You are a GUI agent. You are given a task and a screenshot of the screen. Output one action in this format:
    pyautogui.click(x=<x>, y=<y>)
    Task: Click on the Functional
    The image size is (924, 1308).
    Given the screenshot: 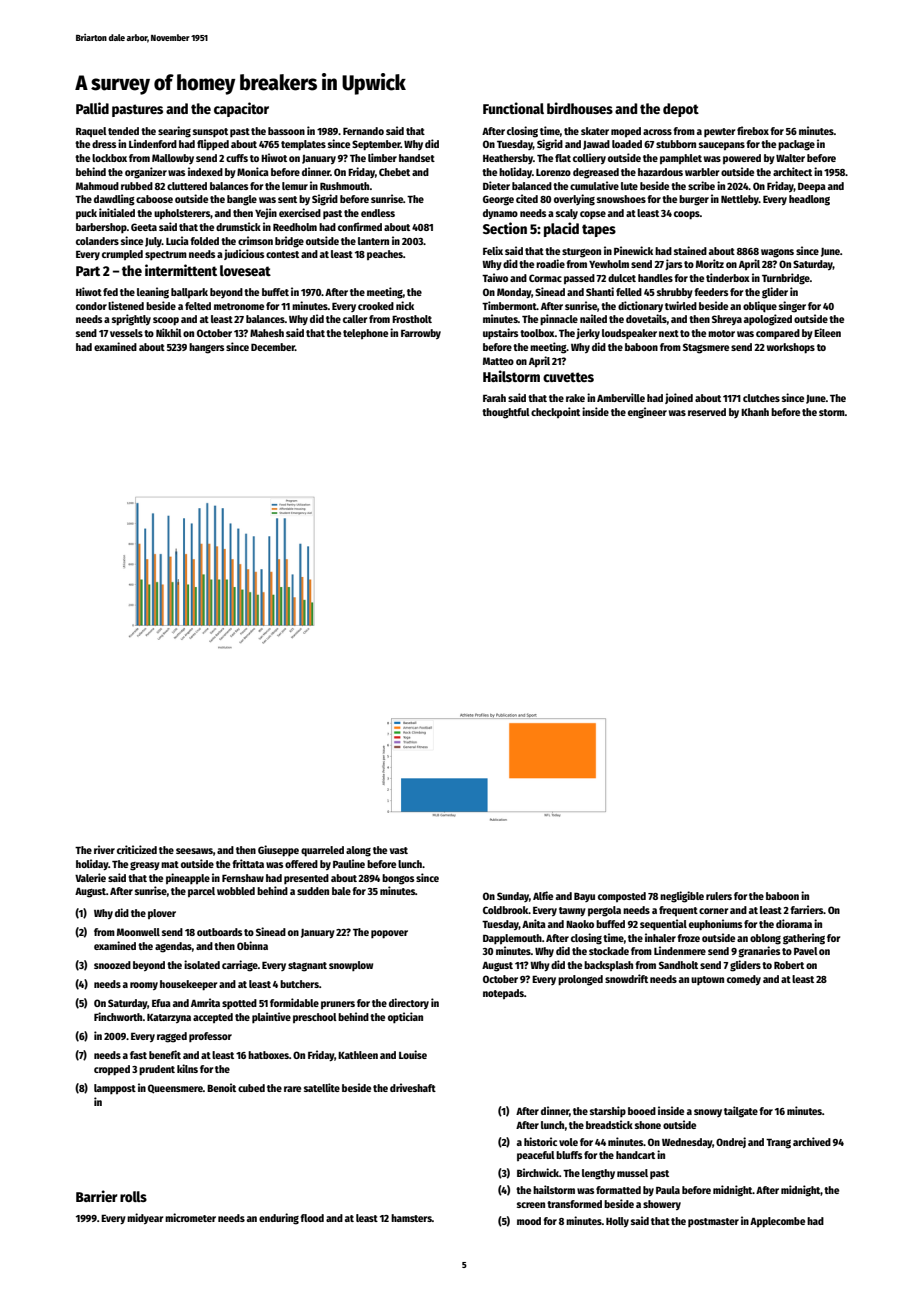 What is the action you would take?
    pyautogui.click(x=513, y=108)
